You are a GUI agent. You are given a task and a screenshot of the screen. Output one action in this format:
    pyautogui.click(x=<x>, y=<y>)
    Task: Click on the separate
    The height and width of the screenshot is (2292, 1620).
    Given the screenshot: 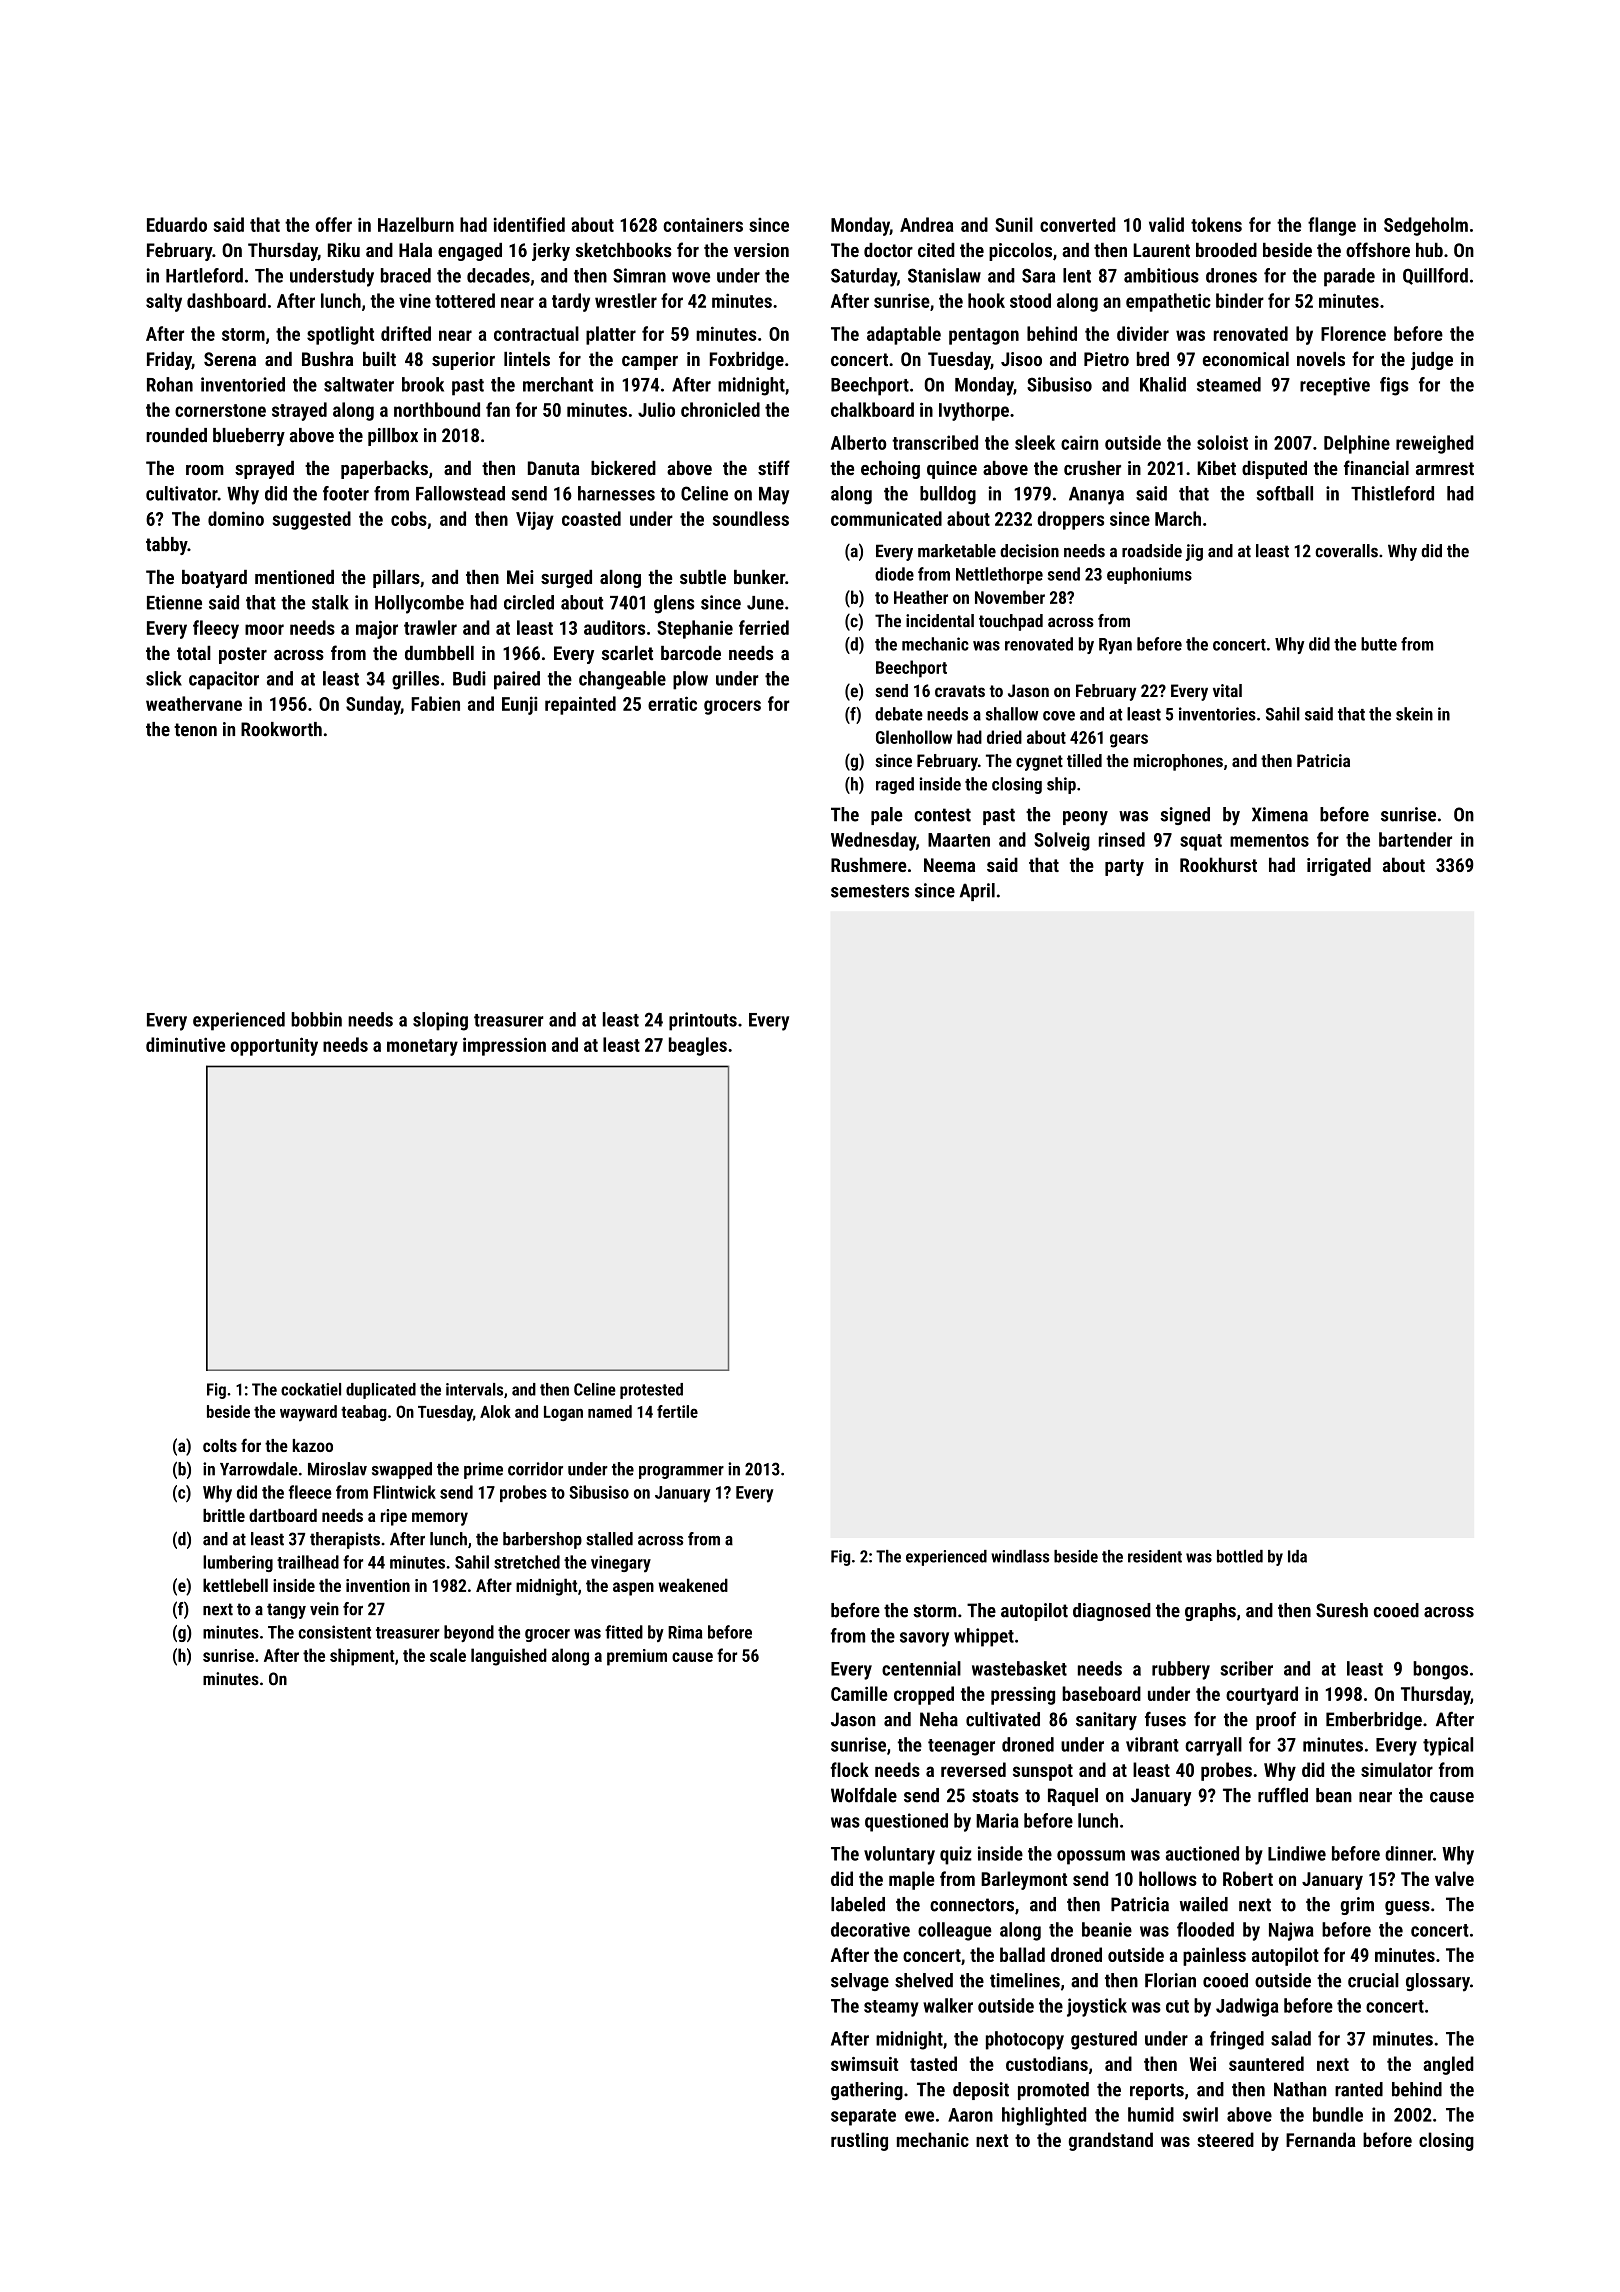 What is the action you would take?
    pyautogui.click(x=863, y=2117)
